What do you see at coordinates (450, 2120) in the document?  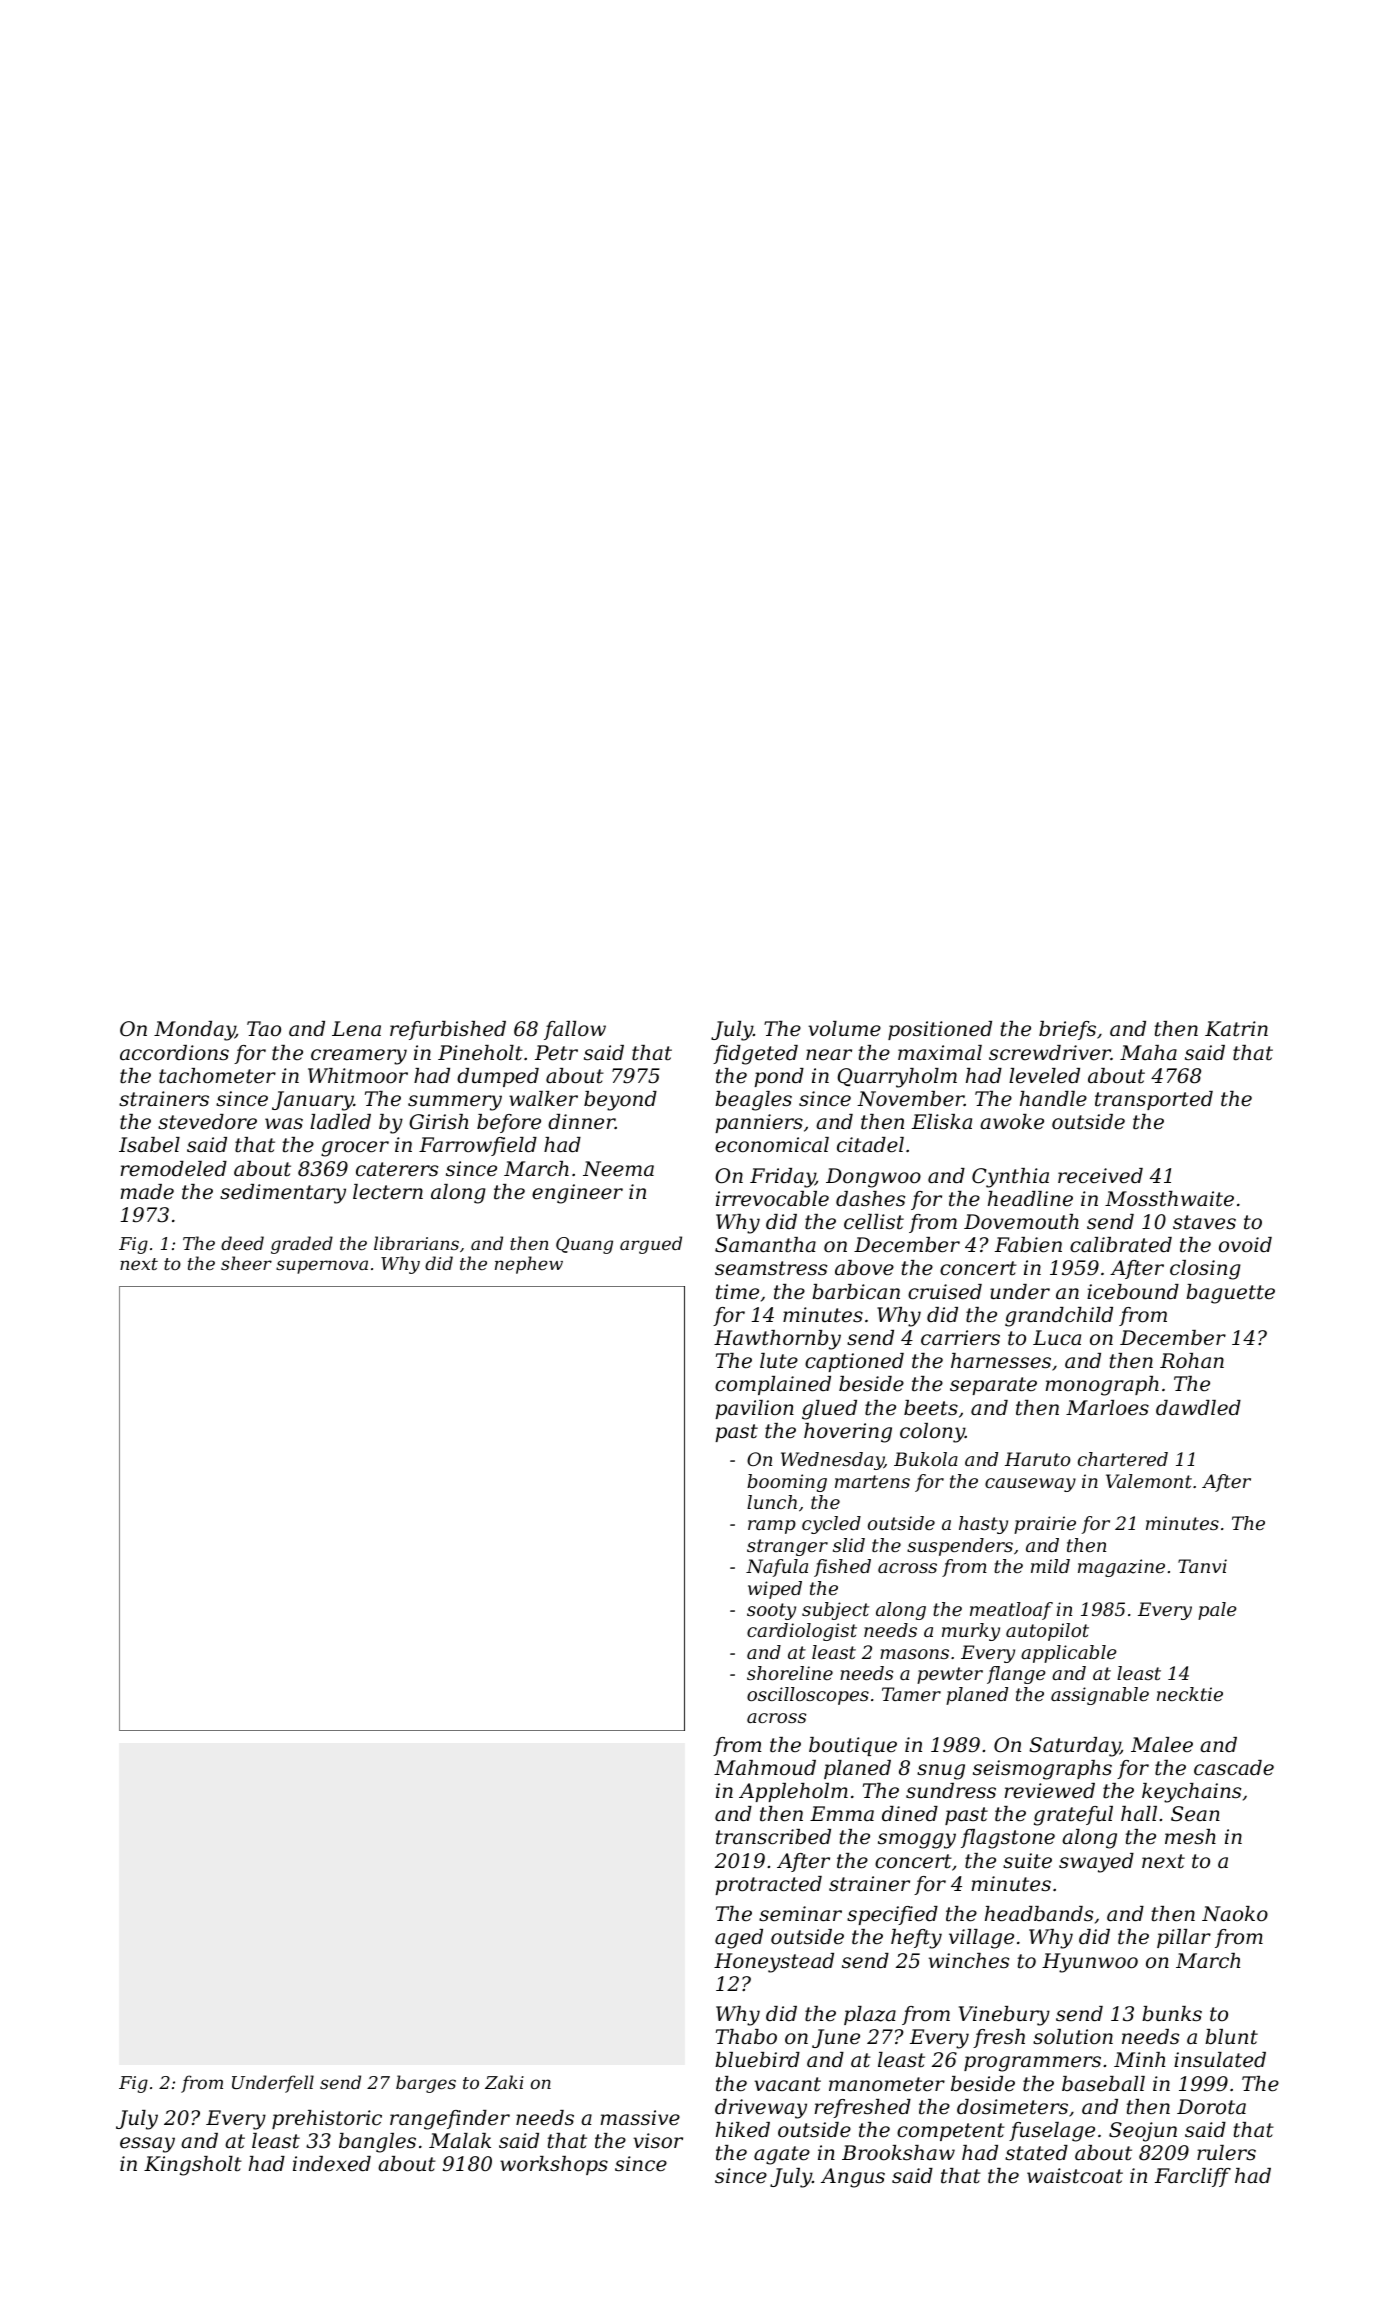 I see `rangefinder` at bounding box center [450, 2120].
